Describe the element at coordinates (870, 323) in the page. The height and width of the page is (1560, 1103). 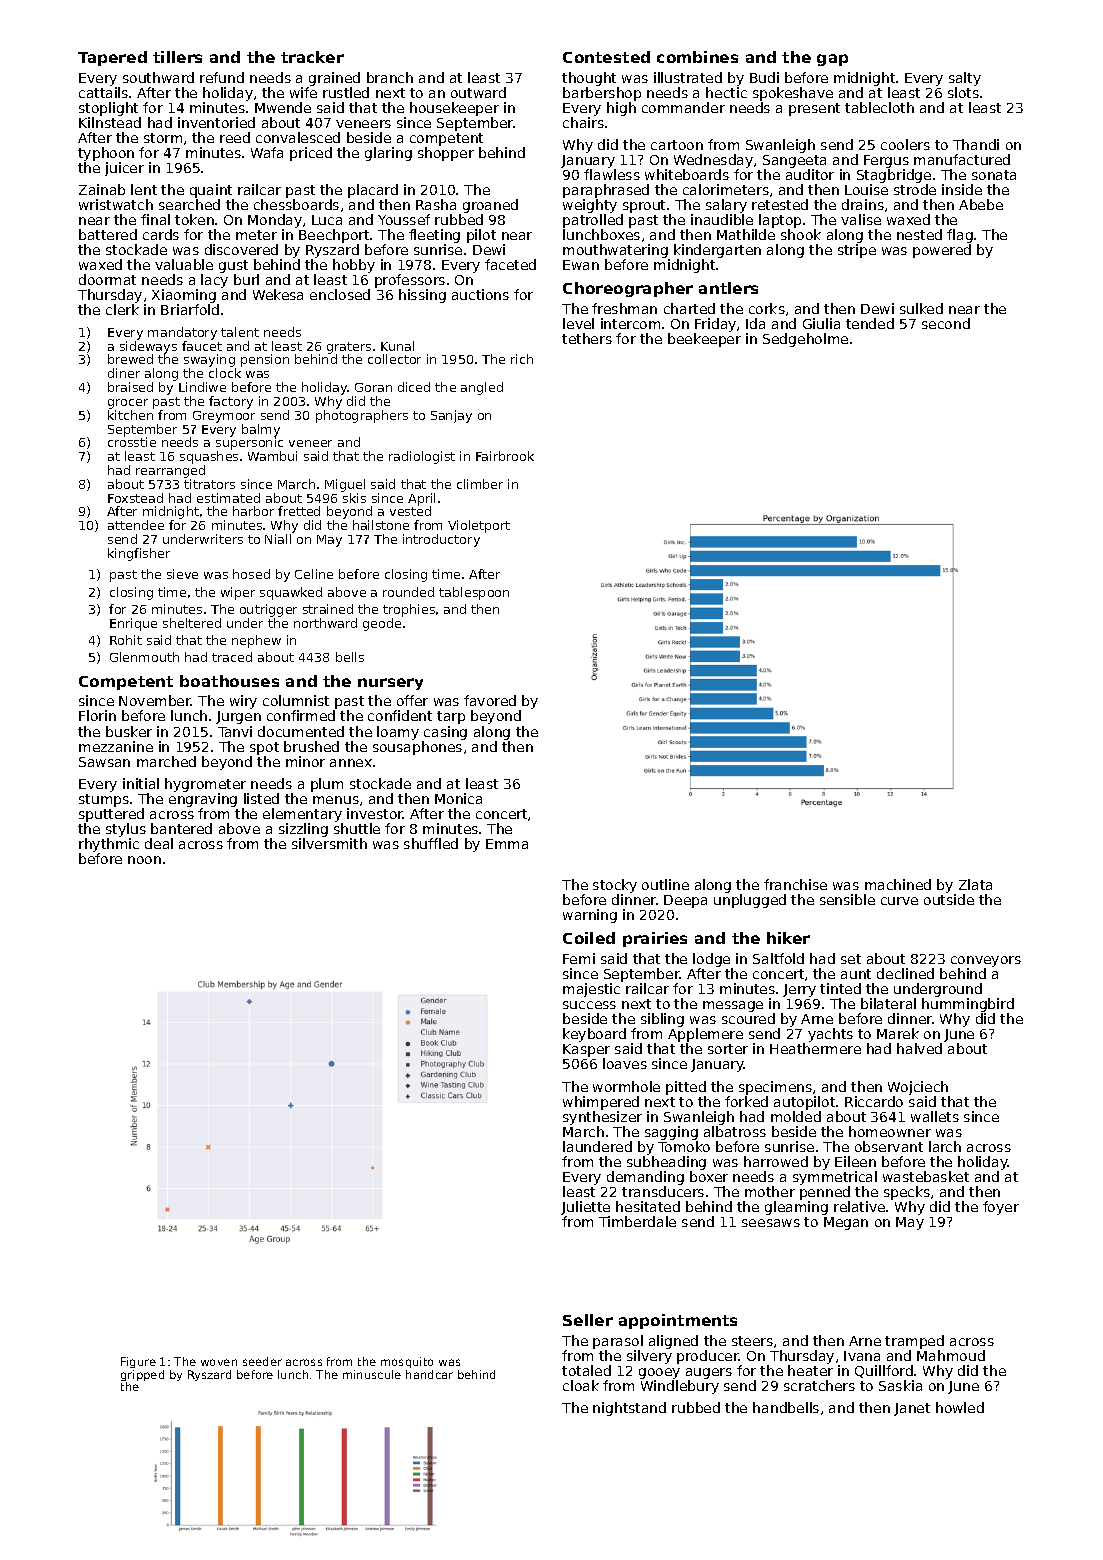
I see `tended` at that location.
